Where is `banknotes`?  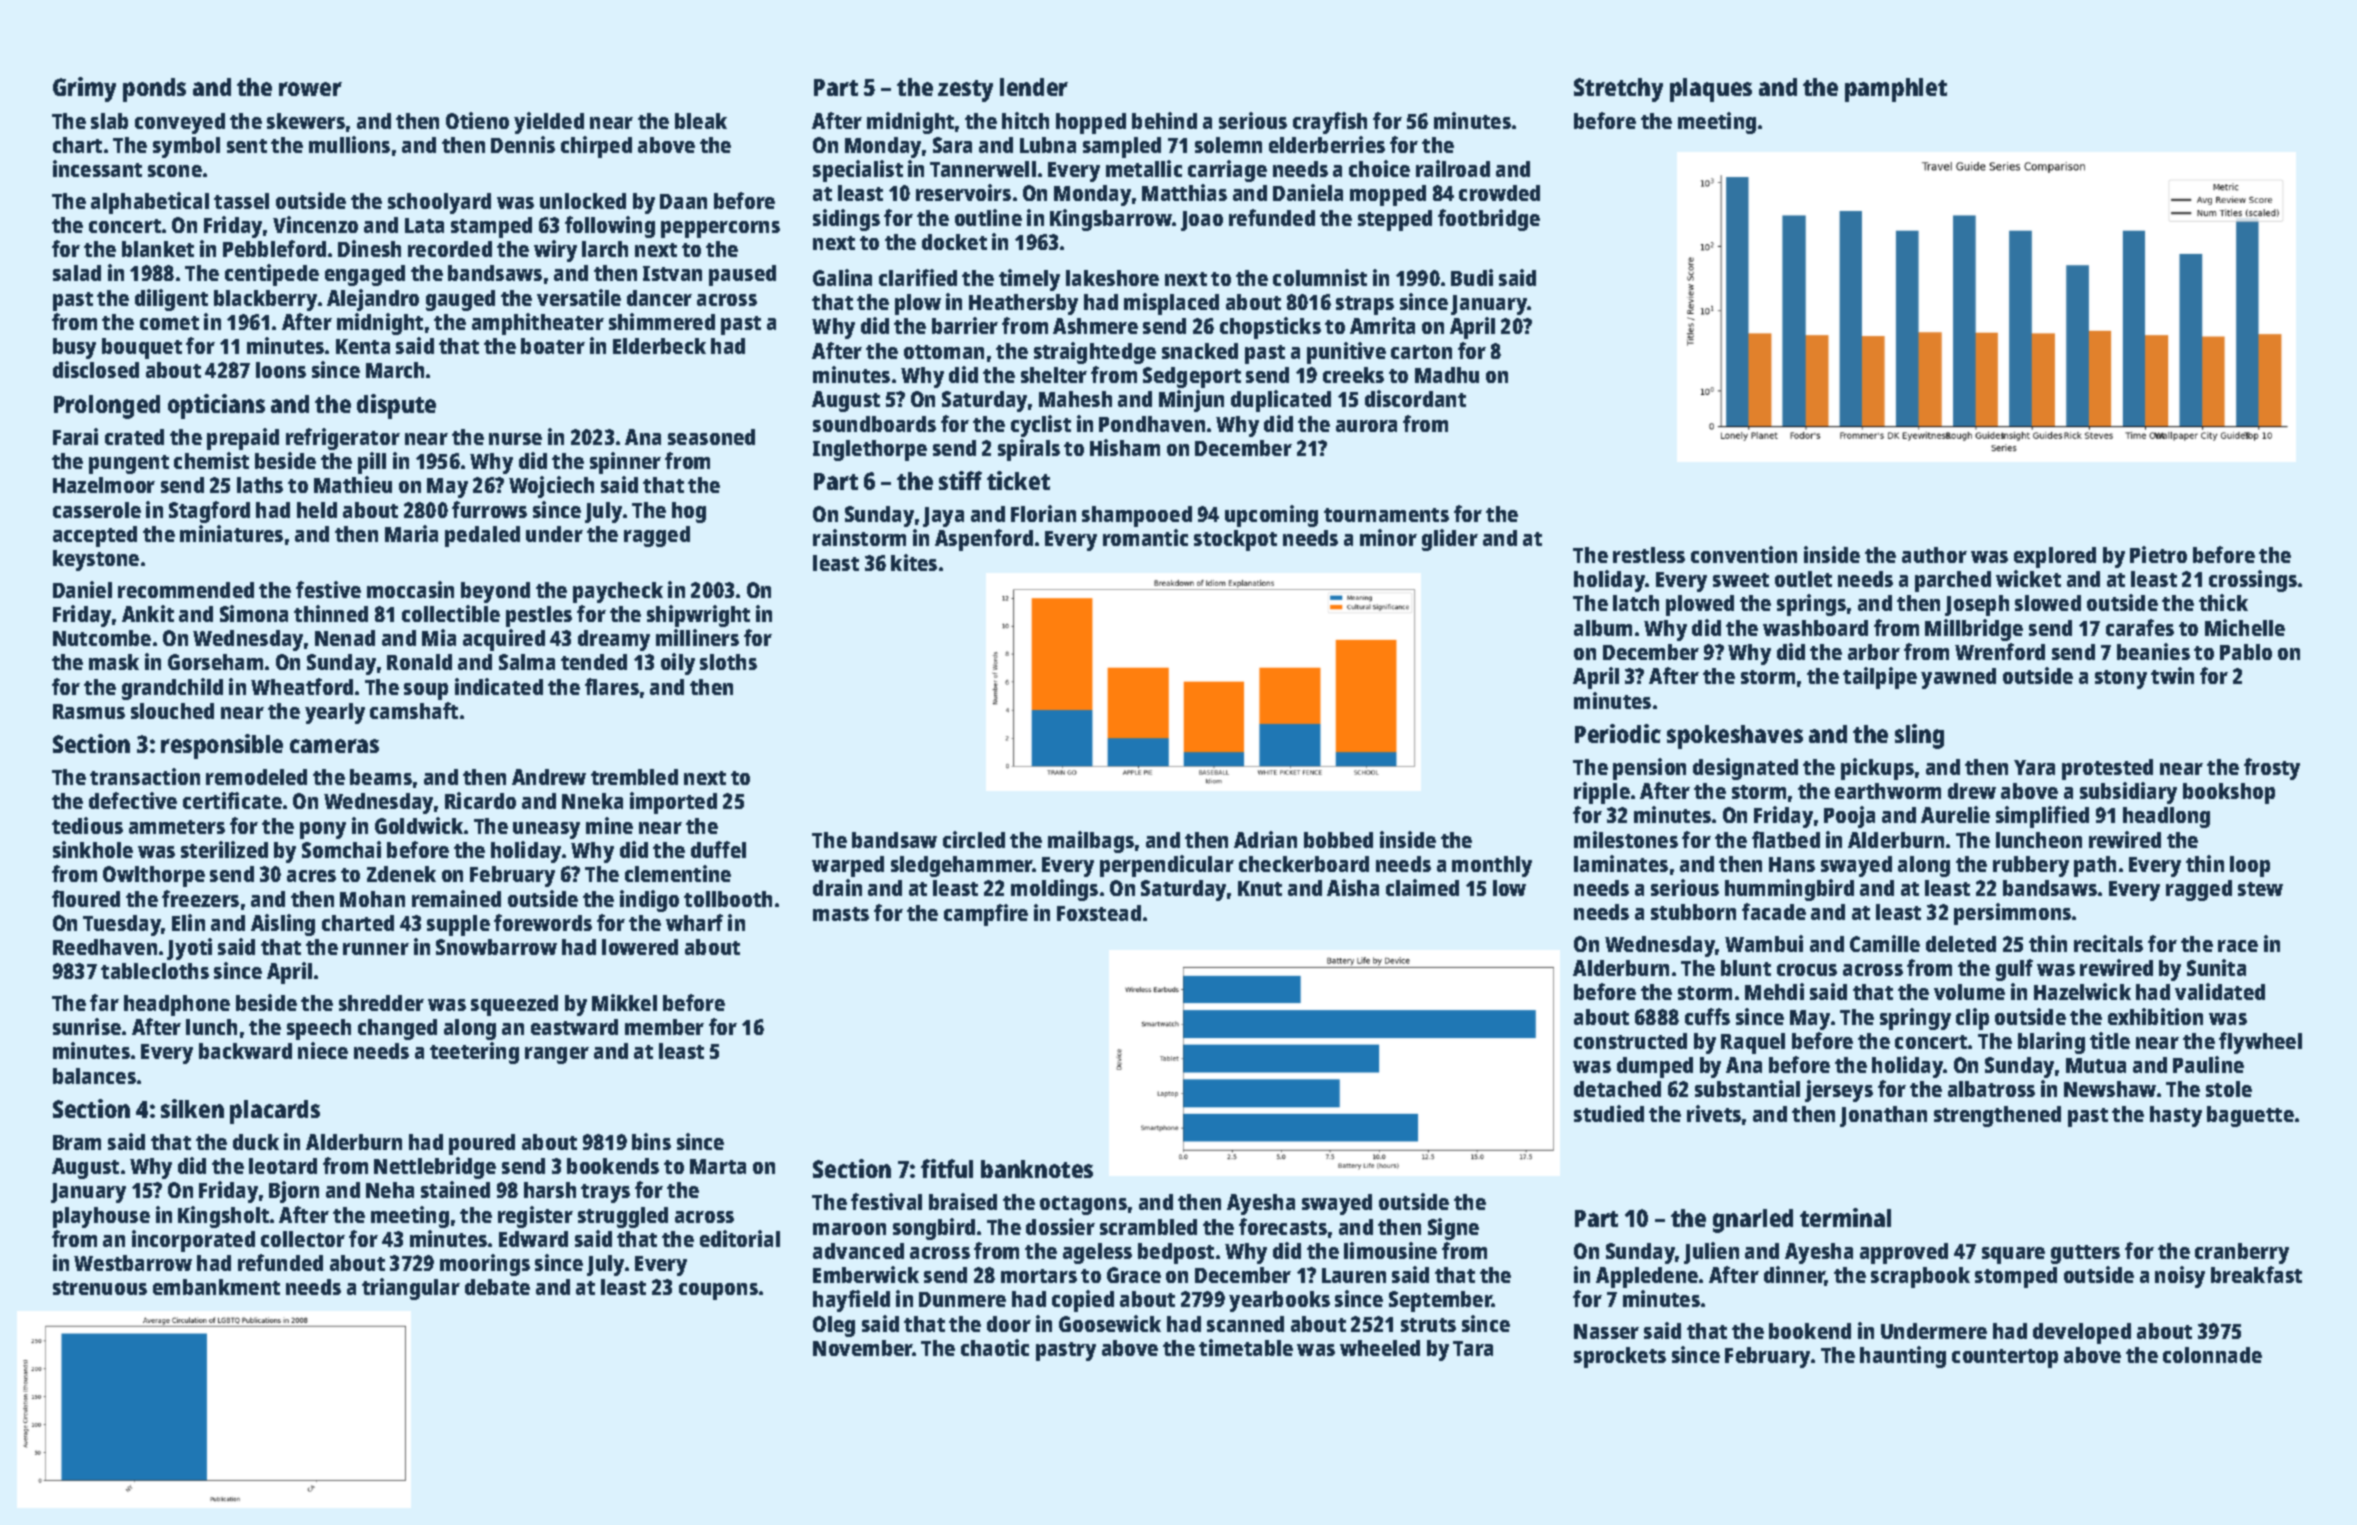
banknotes is located at coordinates (1037, 1169).
